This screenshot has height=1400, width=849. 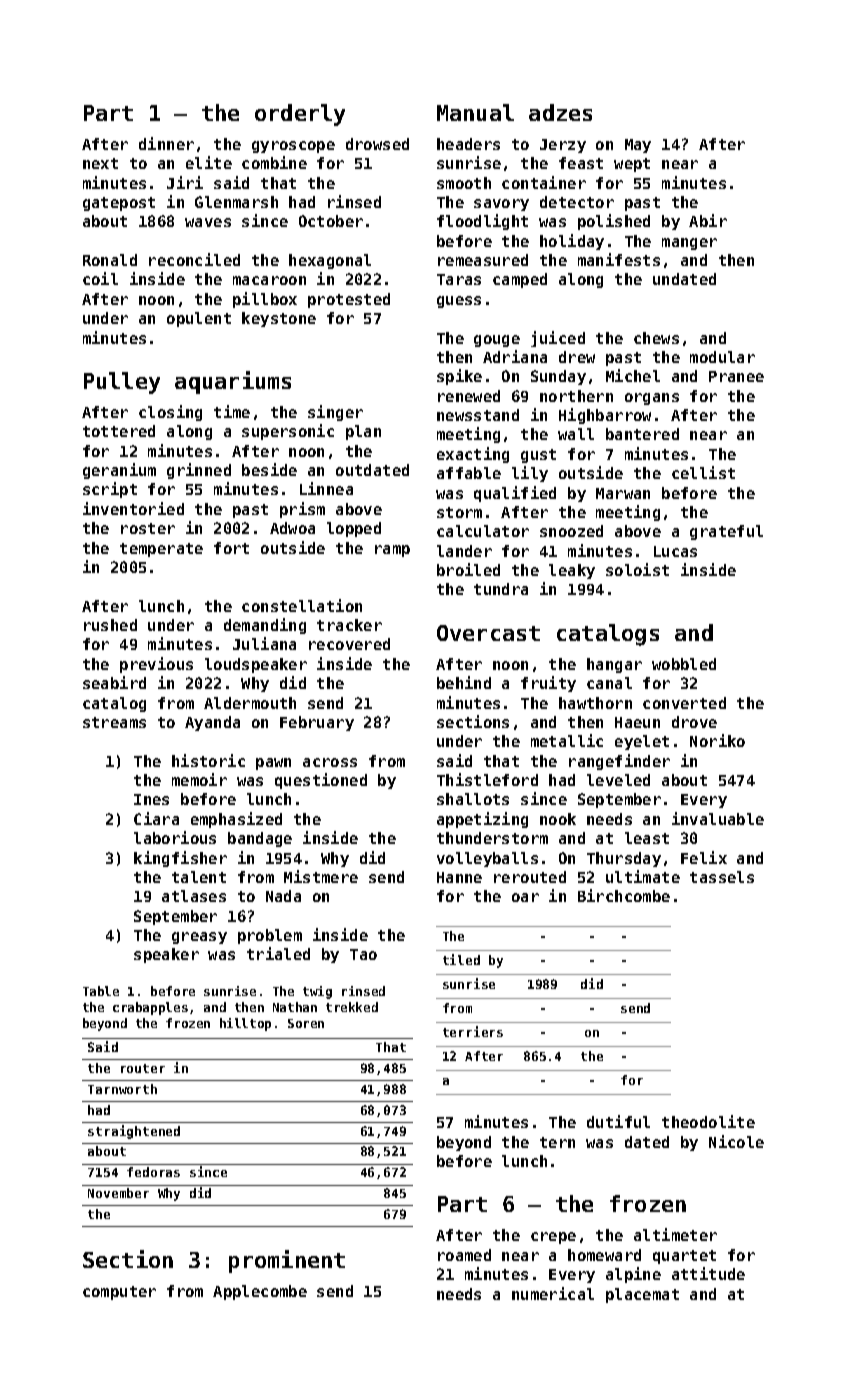 I want to click on November, so click(x=118, y=1193).
